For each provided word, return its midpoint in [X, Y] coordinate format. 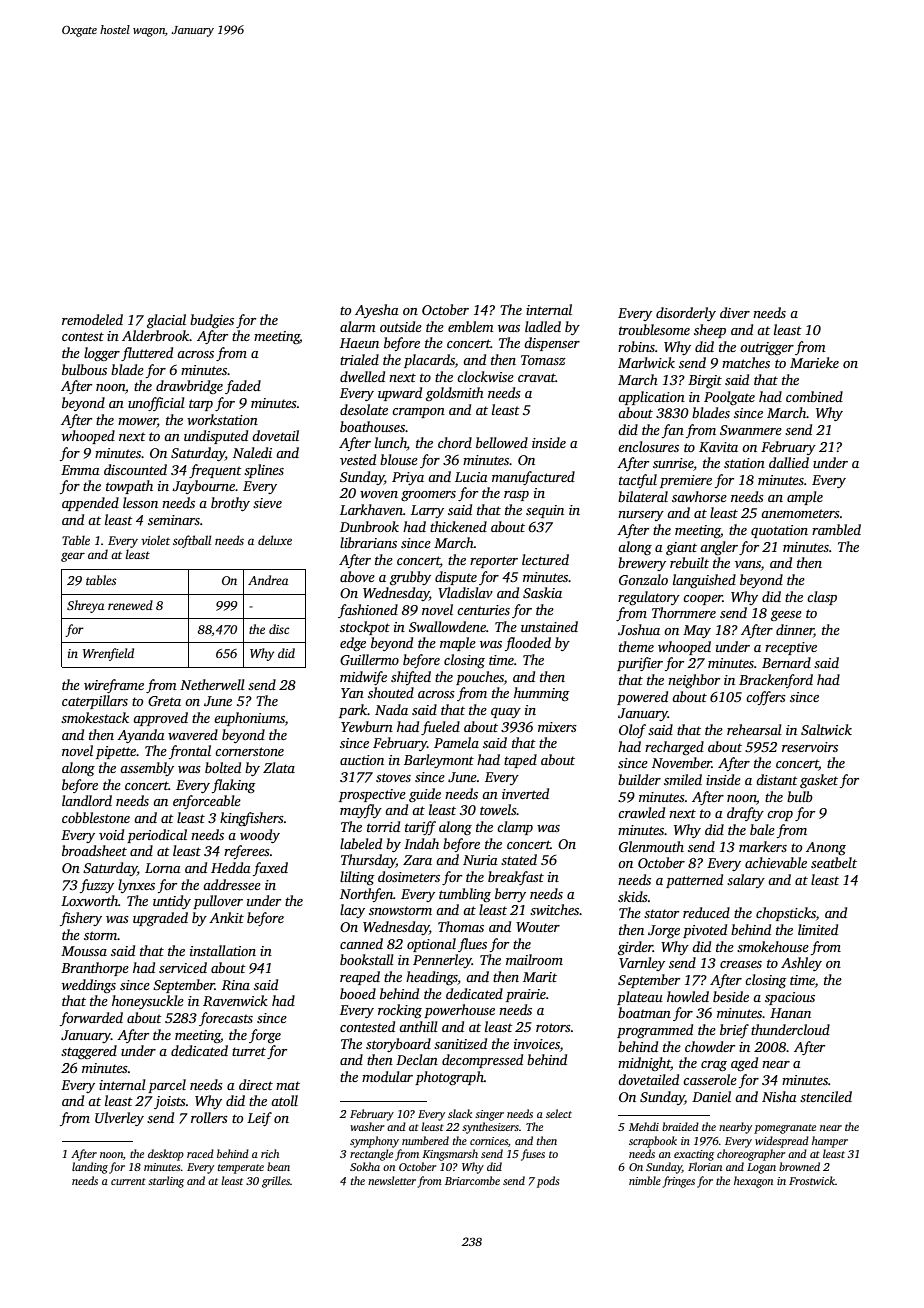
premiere [686, 481]
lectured [545, 559]
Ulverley [119, 1119]
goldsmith [455, 394]
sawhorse [699, 496]
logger [102, 354]
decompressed [482, 1061]
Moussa [84, 951]
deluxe [275, 540]
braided [680, 1126]
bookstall [367, 959]
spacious [790, 998]
